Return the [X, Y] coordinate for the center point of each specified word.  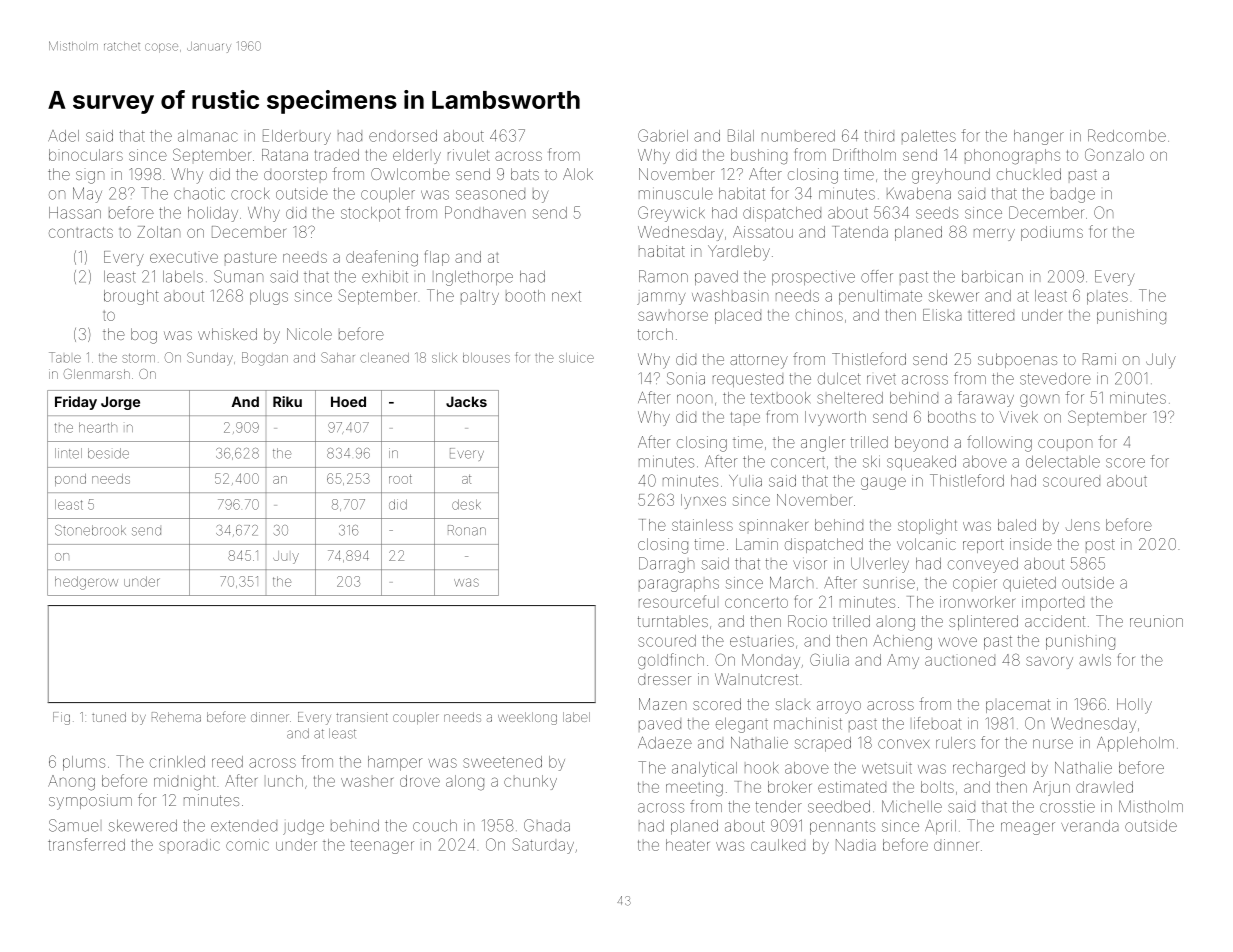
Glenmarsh [97, 374]
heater [687, 845]
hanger [1039, 137]
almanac [207, 136]
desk [466, 504]
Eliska [942, 315]
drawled [1104, 787]
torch [655, 334]
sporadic [189, 845]
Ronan [467, 530]
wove [957, 642]
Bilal [741, 135]
